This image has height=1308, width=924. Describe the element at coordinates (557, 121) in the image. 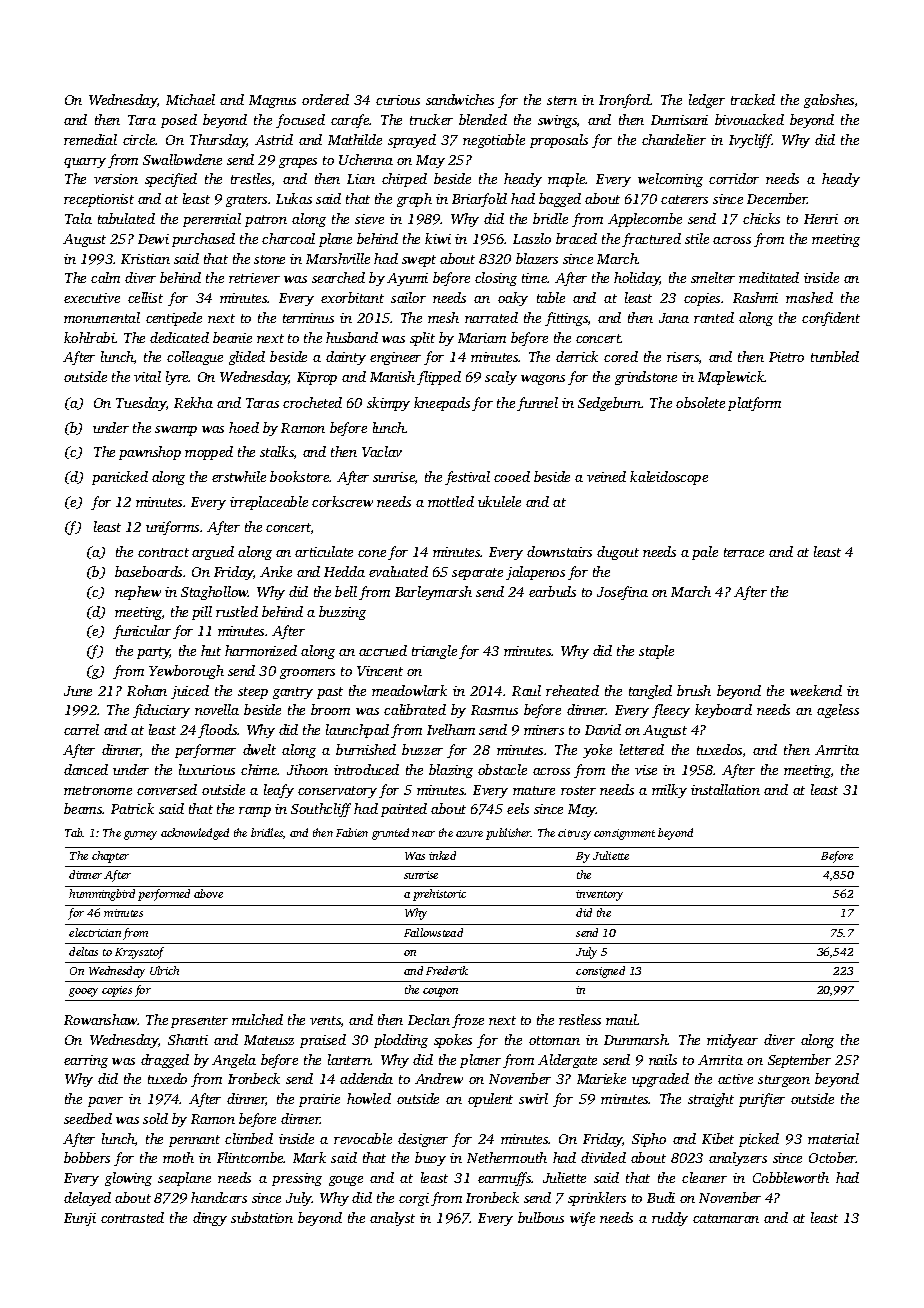

I see `swings` at that location.
